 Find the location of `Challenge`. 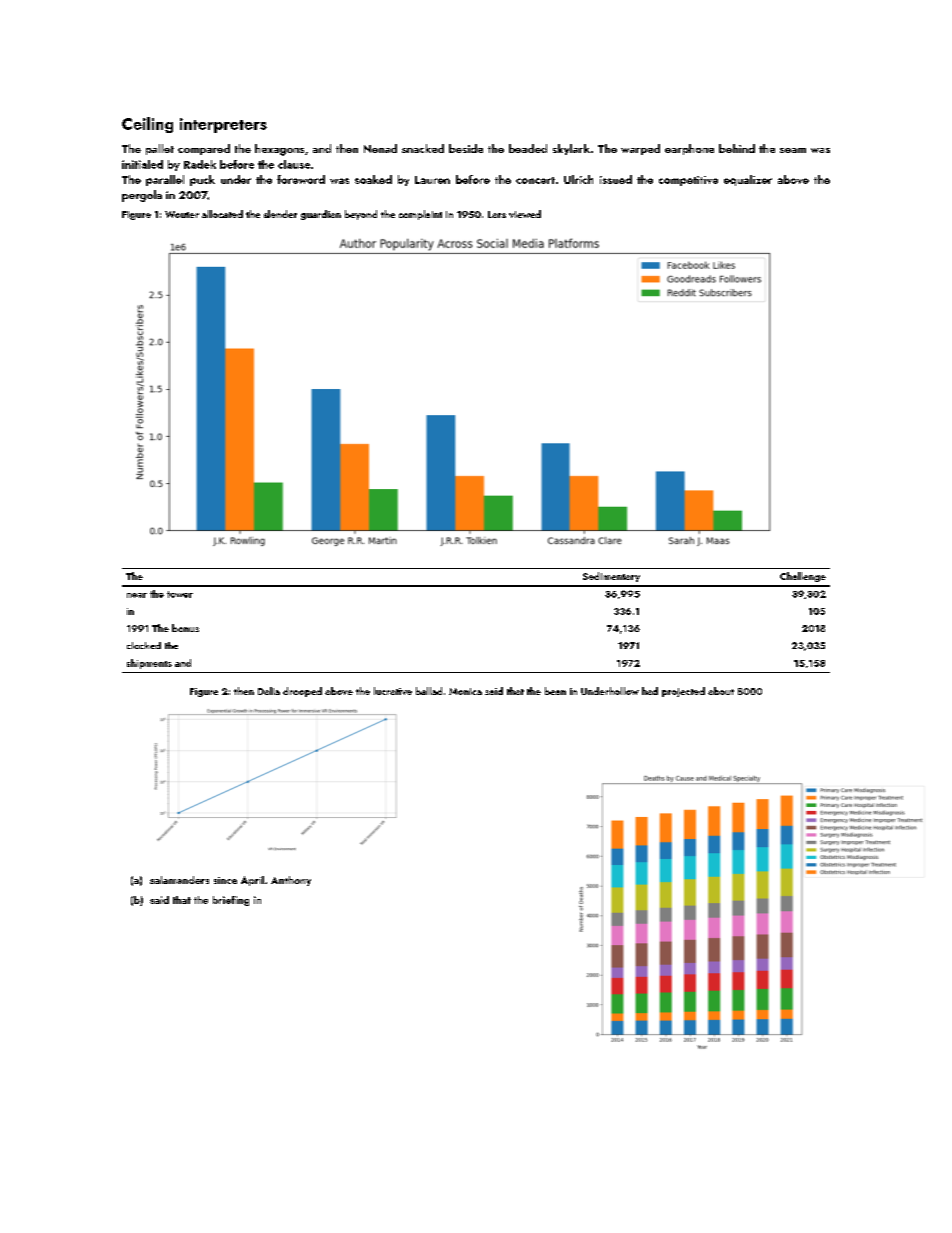

Challenge is located at coordinates (803, 577).
